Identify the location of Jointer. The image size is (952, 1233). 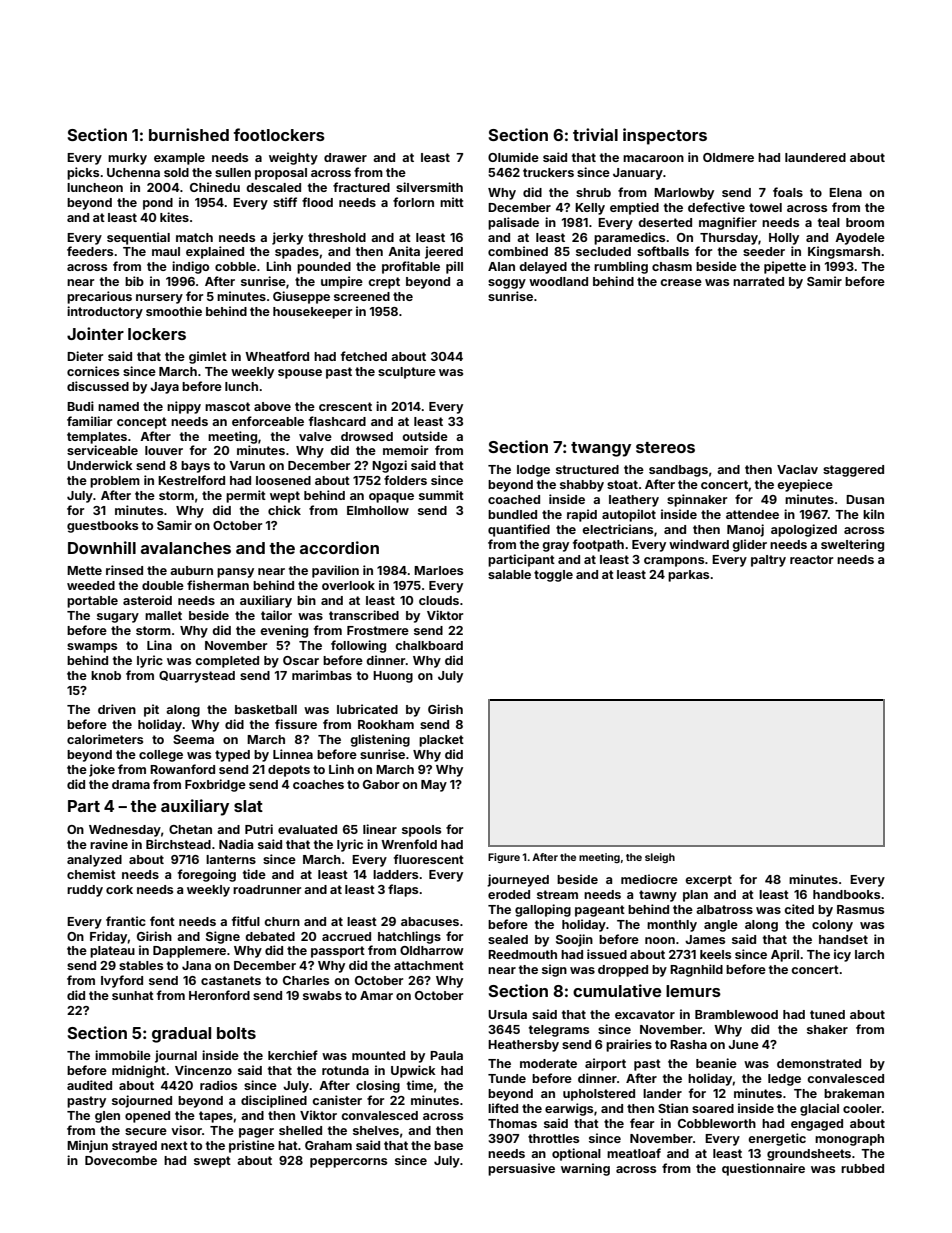
(95, 333).
